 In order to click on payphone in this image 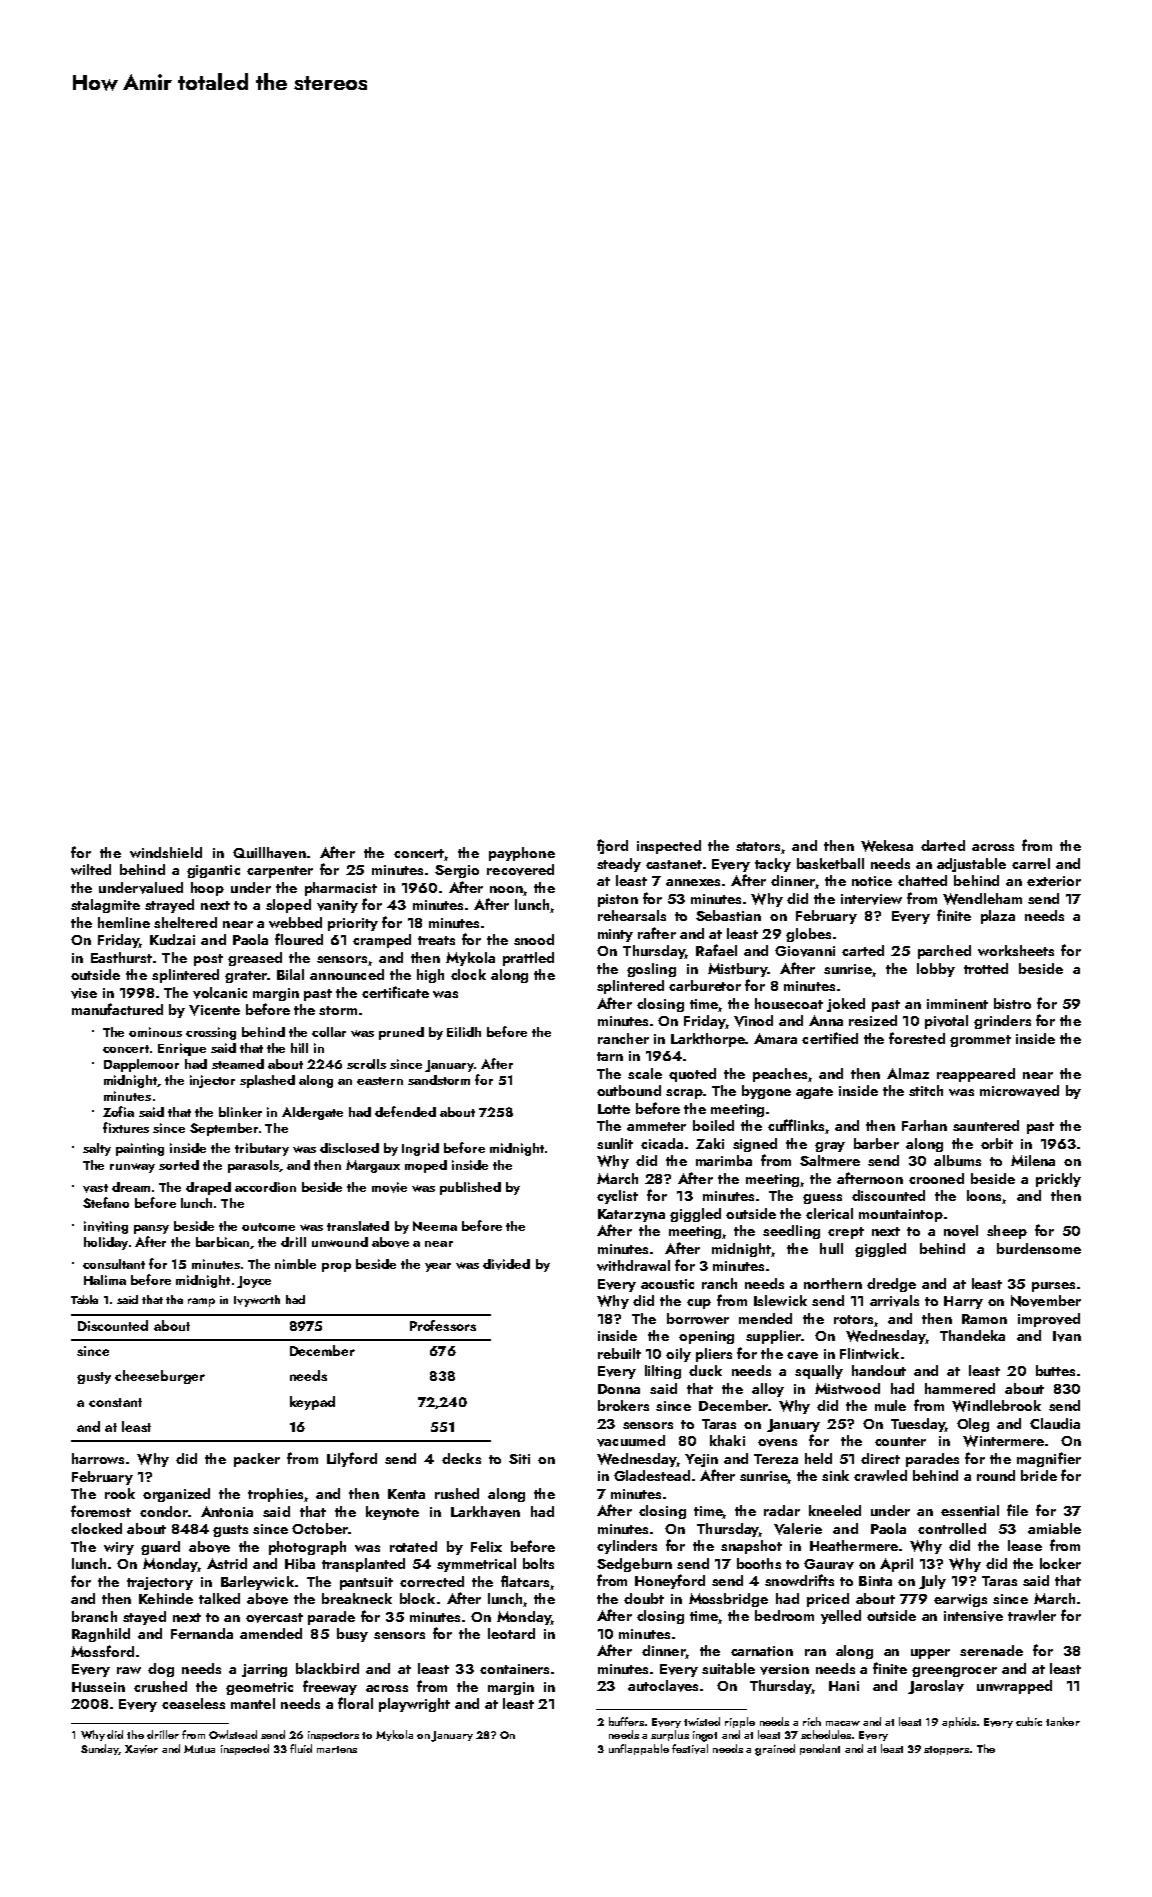, I will do `click(522, 854)`.
